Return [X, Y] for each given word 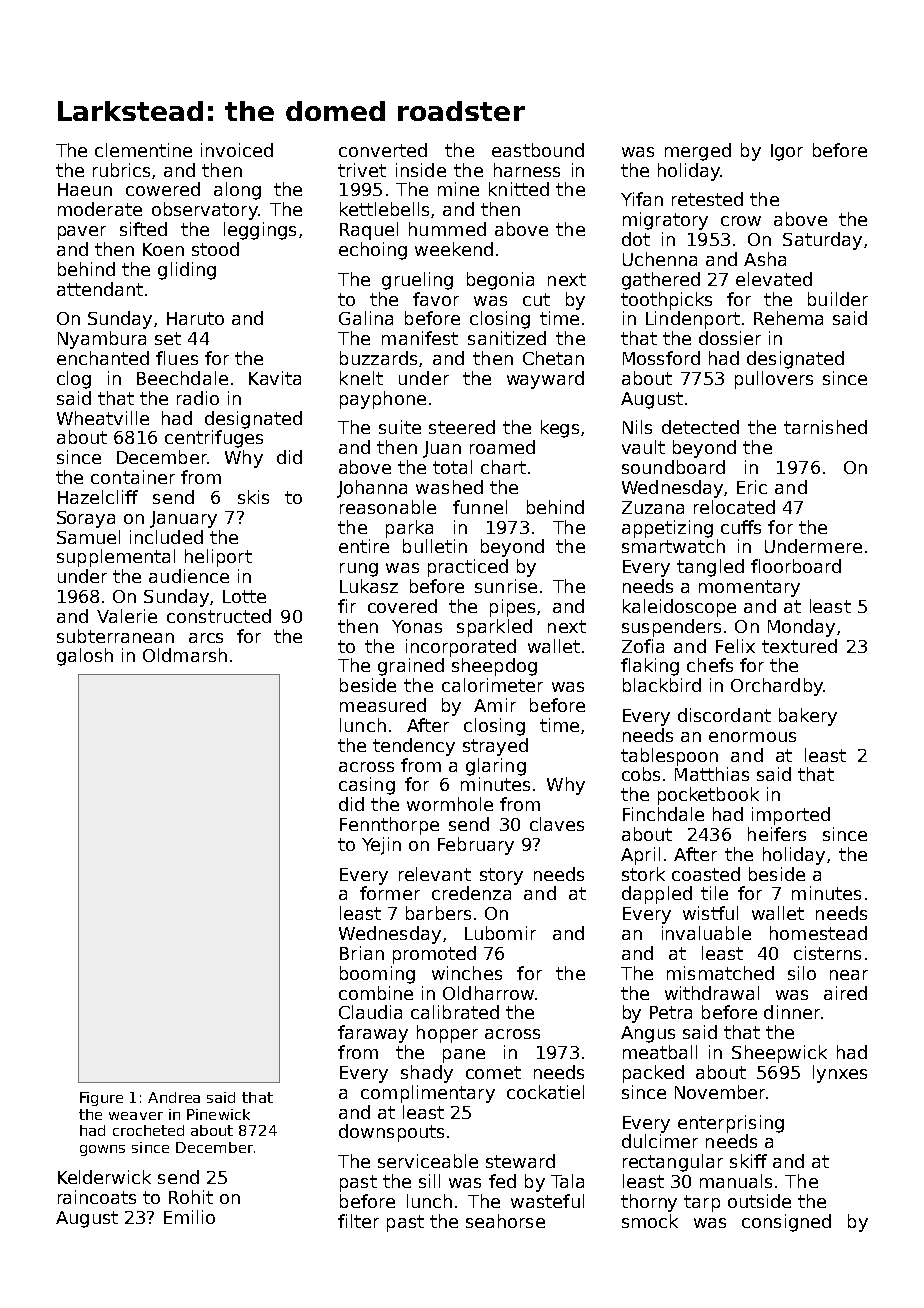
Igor [787, 152]
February [476, 846]
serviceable [428, 1161]
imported [791, 816]
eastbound [538, 150]
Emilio [189, 1217]
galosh [85, 657]
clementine [143, 150]
